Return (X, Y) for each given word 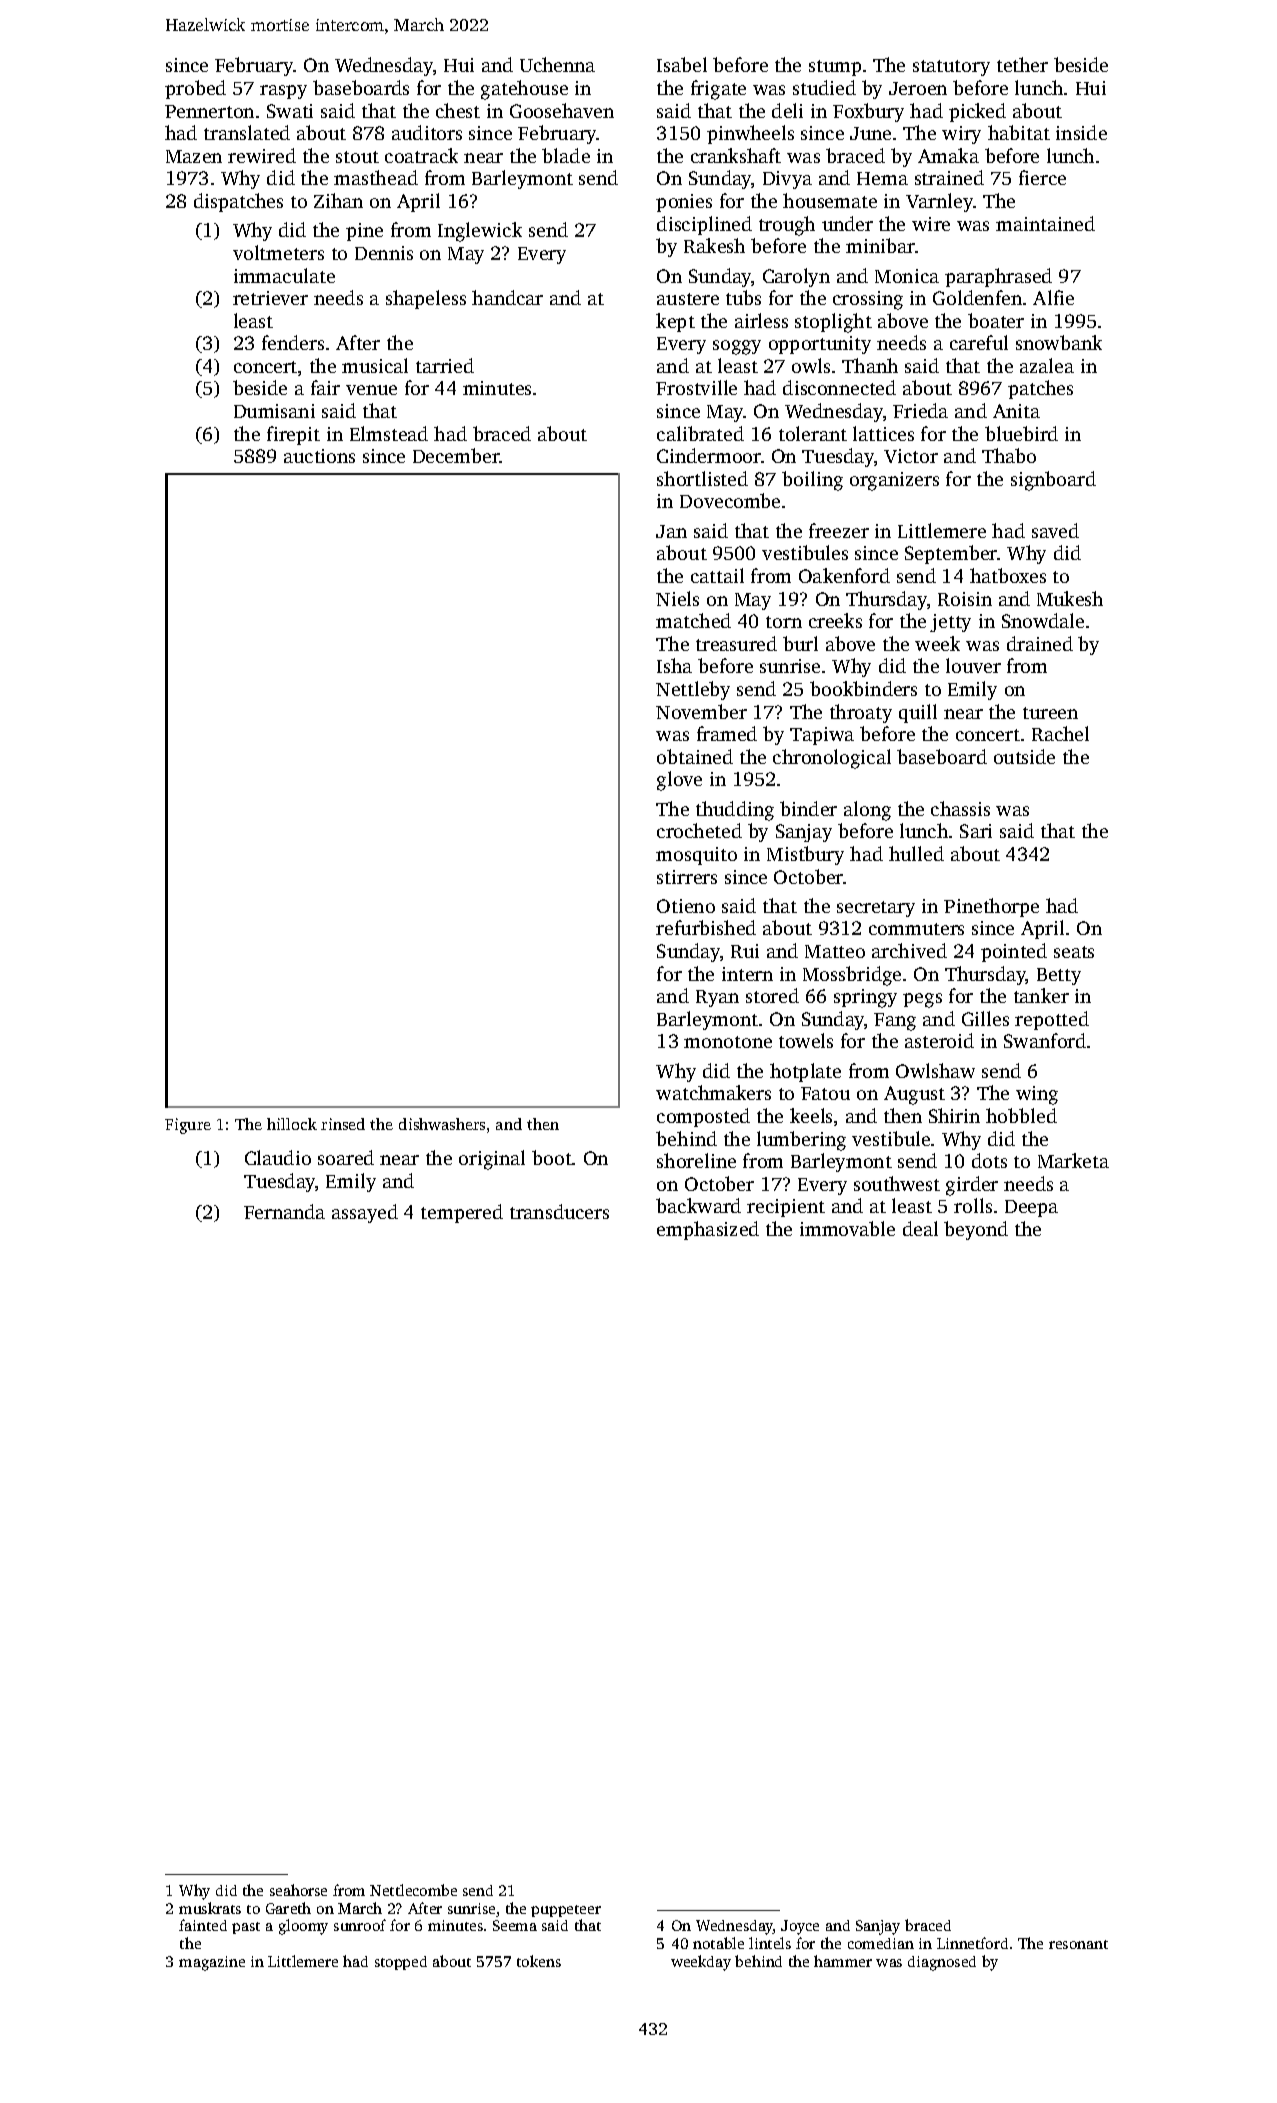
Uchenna (557, 64)
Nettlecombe (413, 1890)
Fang (895, 1022)
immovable (847, 1228)
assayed (365, 1213)
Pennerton (209, 111)
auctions (319, 456)
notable (718, 1943)
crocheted (699, 830)
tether (1022, 64)
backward (698, 1205)
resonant (1078, 1944)
